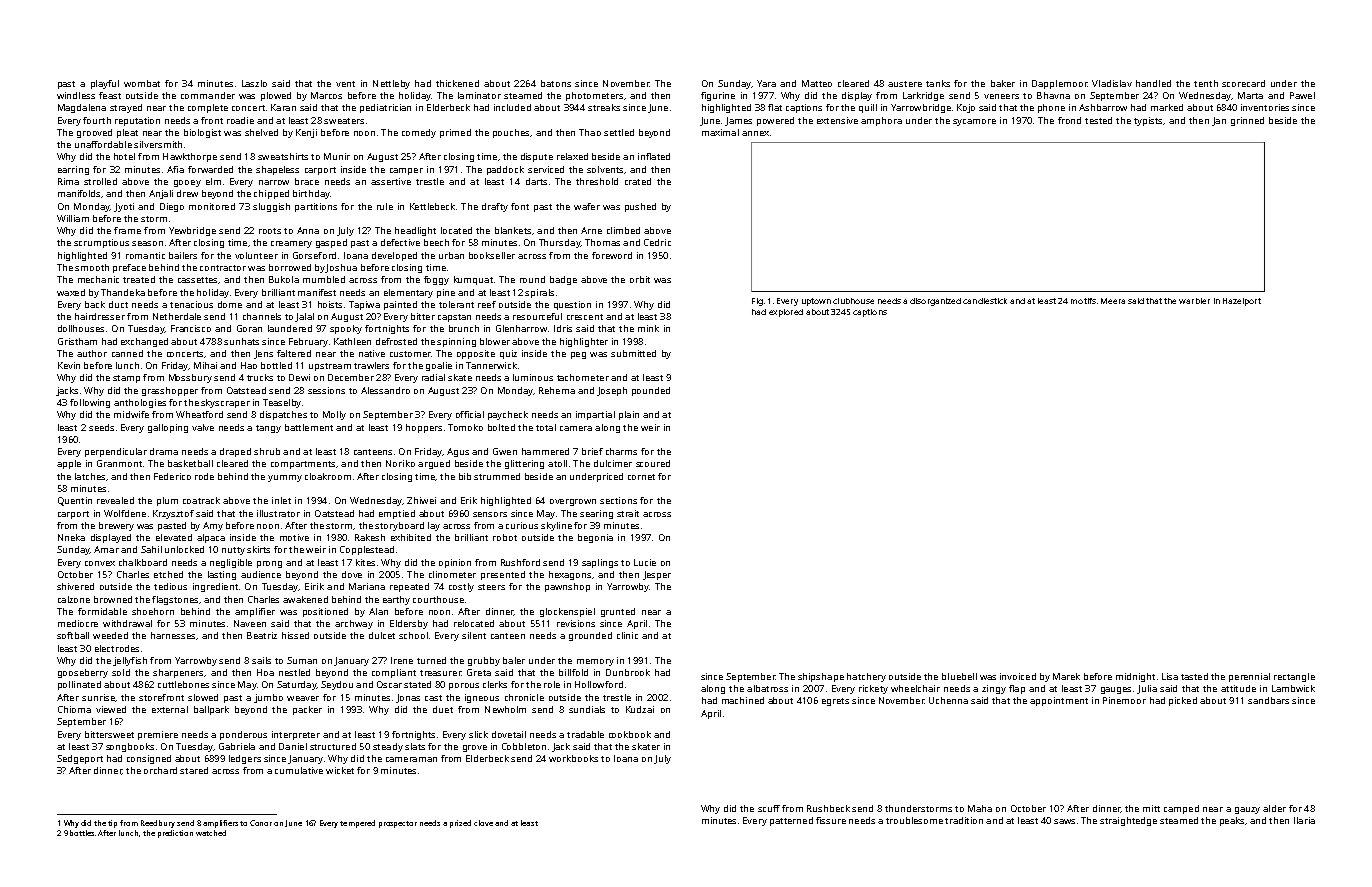 This document has width=1372, height=887. Describe the element at coordinates (1294, 677) in the document. I see `rectangle` at that location.
